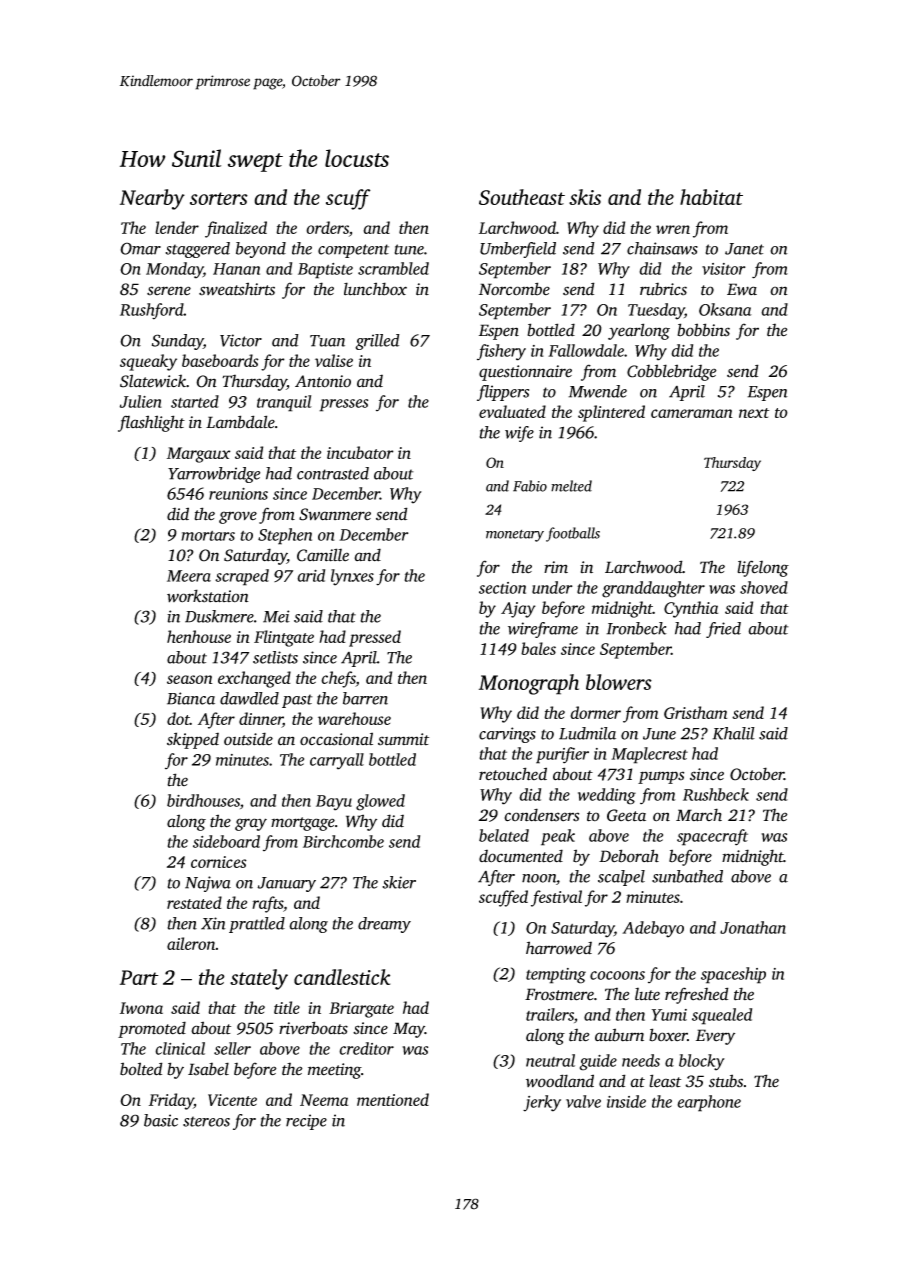  I want to click on scraped, so click(242, 577).
